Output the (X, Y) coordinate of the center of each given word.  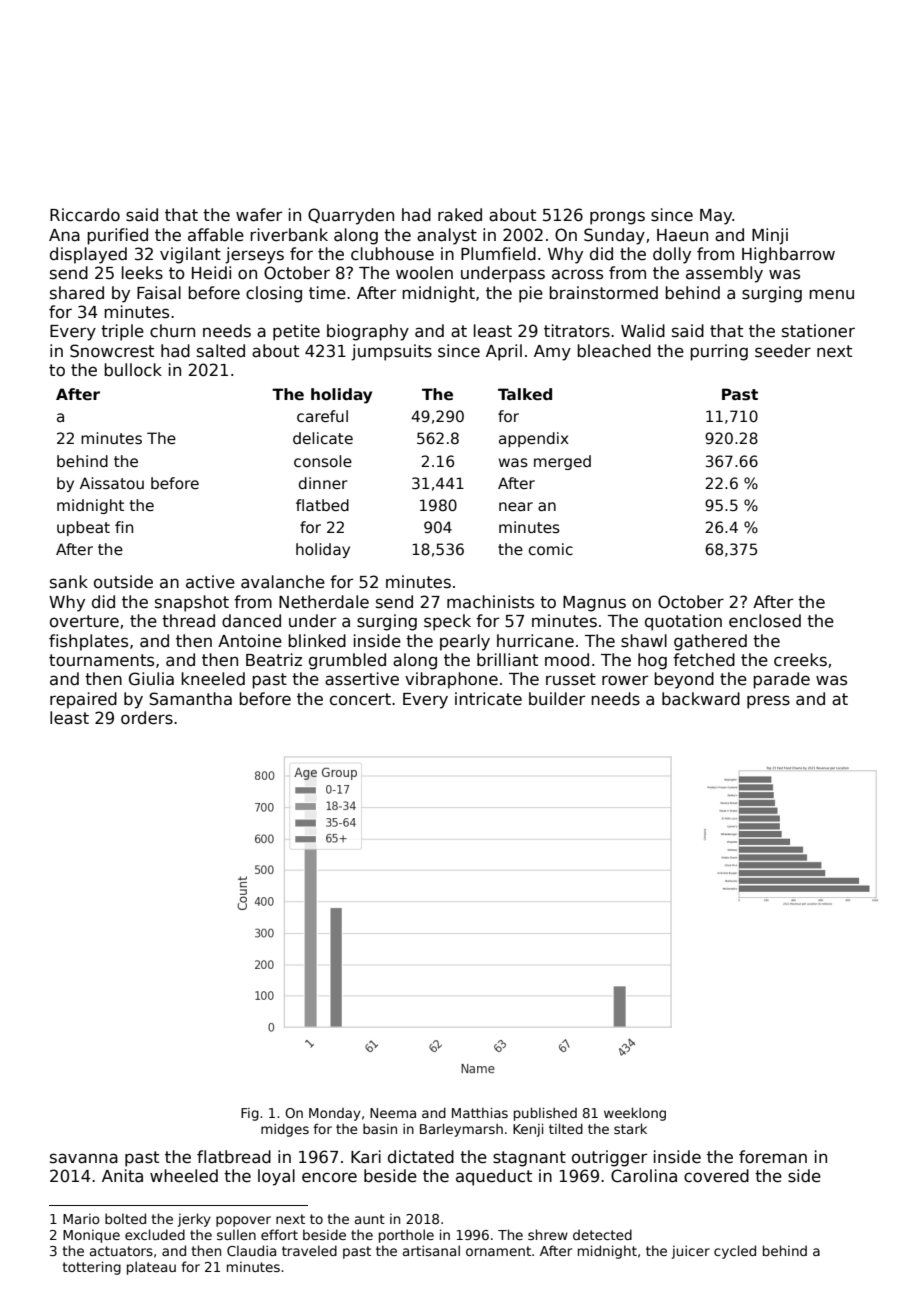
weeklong (635, 1114)
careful (322, 416)
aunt (370, 1219)
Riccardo (85, 215)
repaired (83, 700)
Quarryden (351, 216)
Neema (393, 1113)
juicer (691, 1252)
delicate (323, 438)
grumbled (347, 661)
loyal (276, 1177)
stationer (818, 331)
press (768, 702)
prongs (617, 218)
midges (285, 1130)
